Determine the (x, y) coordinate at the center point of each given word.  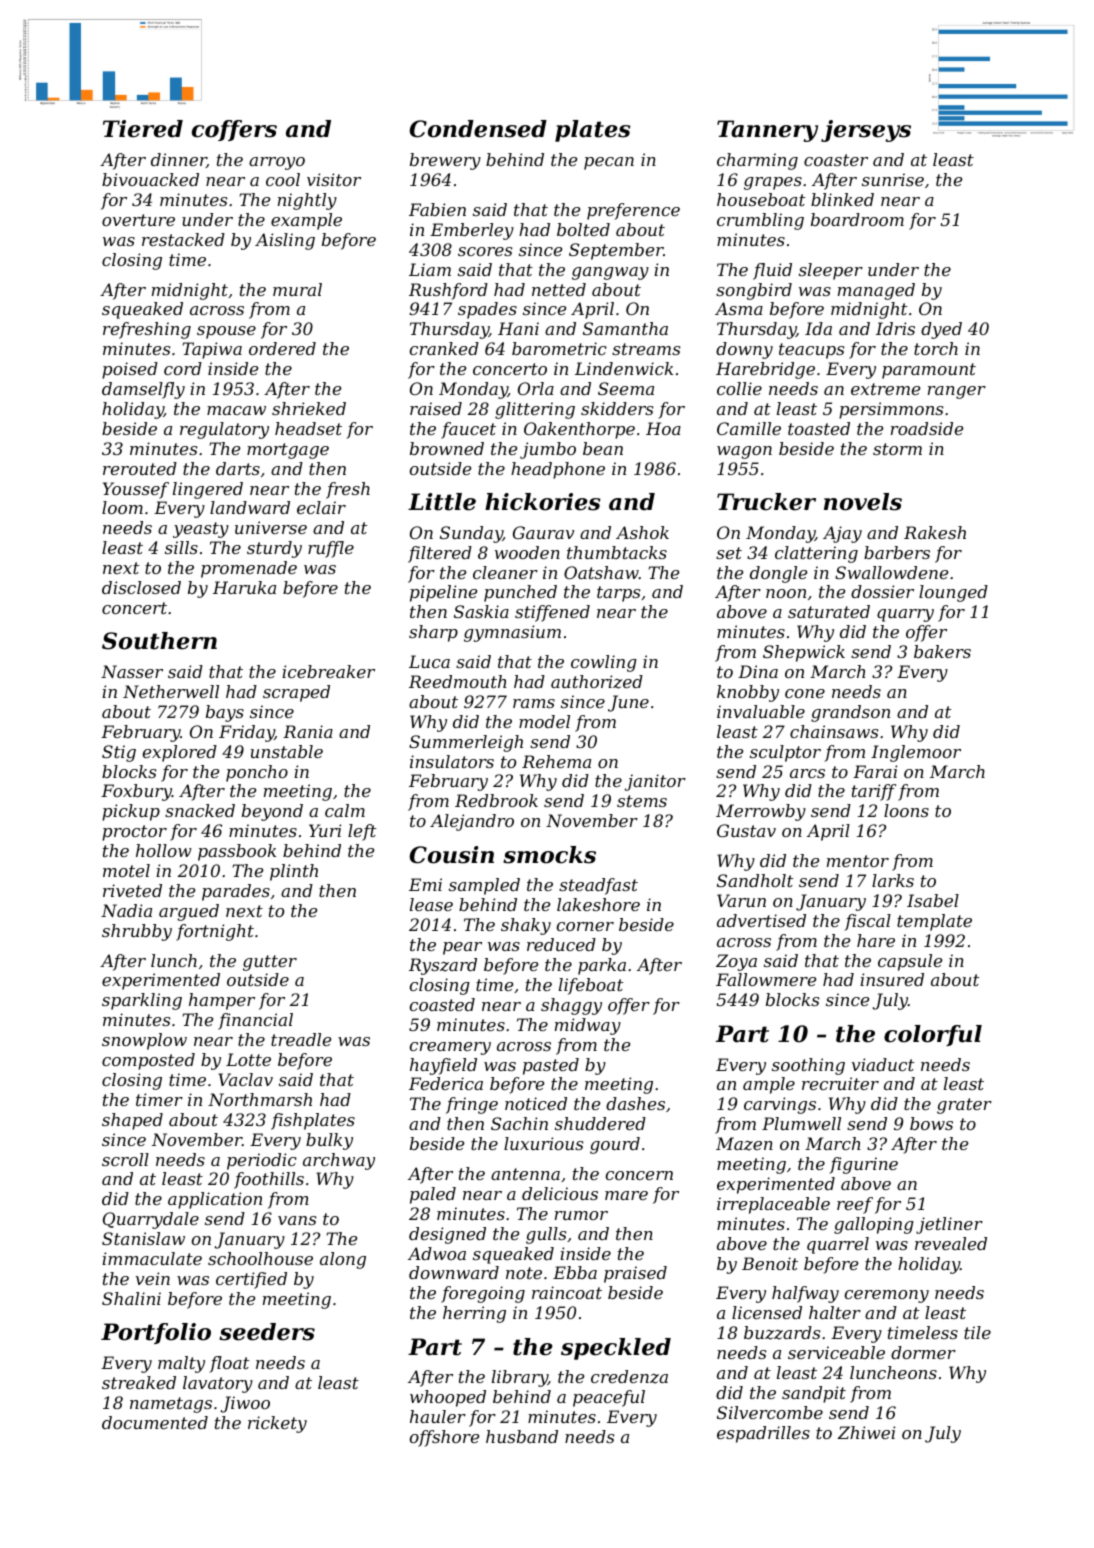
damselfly (143, 390)
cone (805, 693)
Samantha (625, 328)
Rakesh (935, 532)
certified (251, 1280)
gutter (270, 963)
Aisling (285, 241)
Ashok (642, 532)
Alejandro (472, 822)
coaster (836, 160)
